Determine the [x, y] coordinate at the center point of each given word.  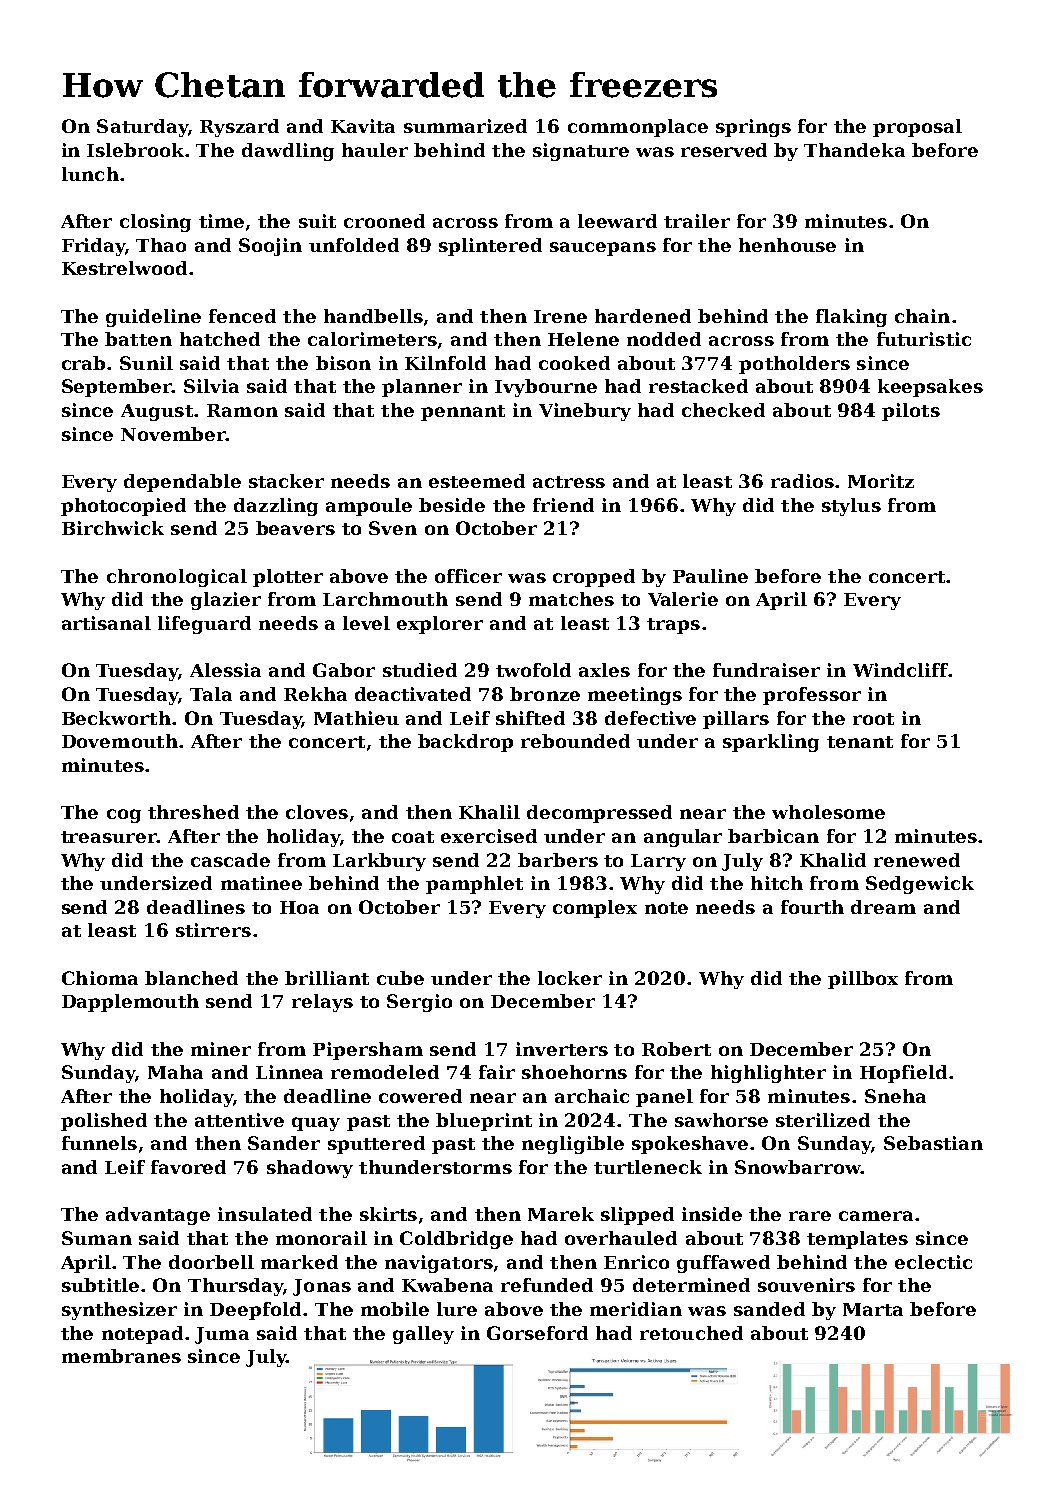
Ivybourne [546, 388]
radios [802, 481]
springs [753, 128]
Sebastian [933, 1143]
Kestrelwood [124, 268]
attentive [239, 1120]
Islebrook [135, 150]
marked [299, 1262]
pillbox [863, 980]
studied [420, 670]
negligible [573, 1145]
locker [570, 978]
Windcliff [900, 670]
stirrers [213, 930]
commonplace [638, 128]
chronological [177, 578]
